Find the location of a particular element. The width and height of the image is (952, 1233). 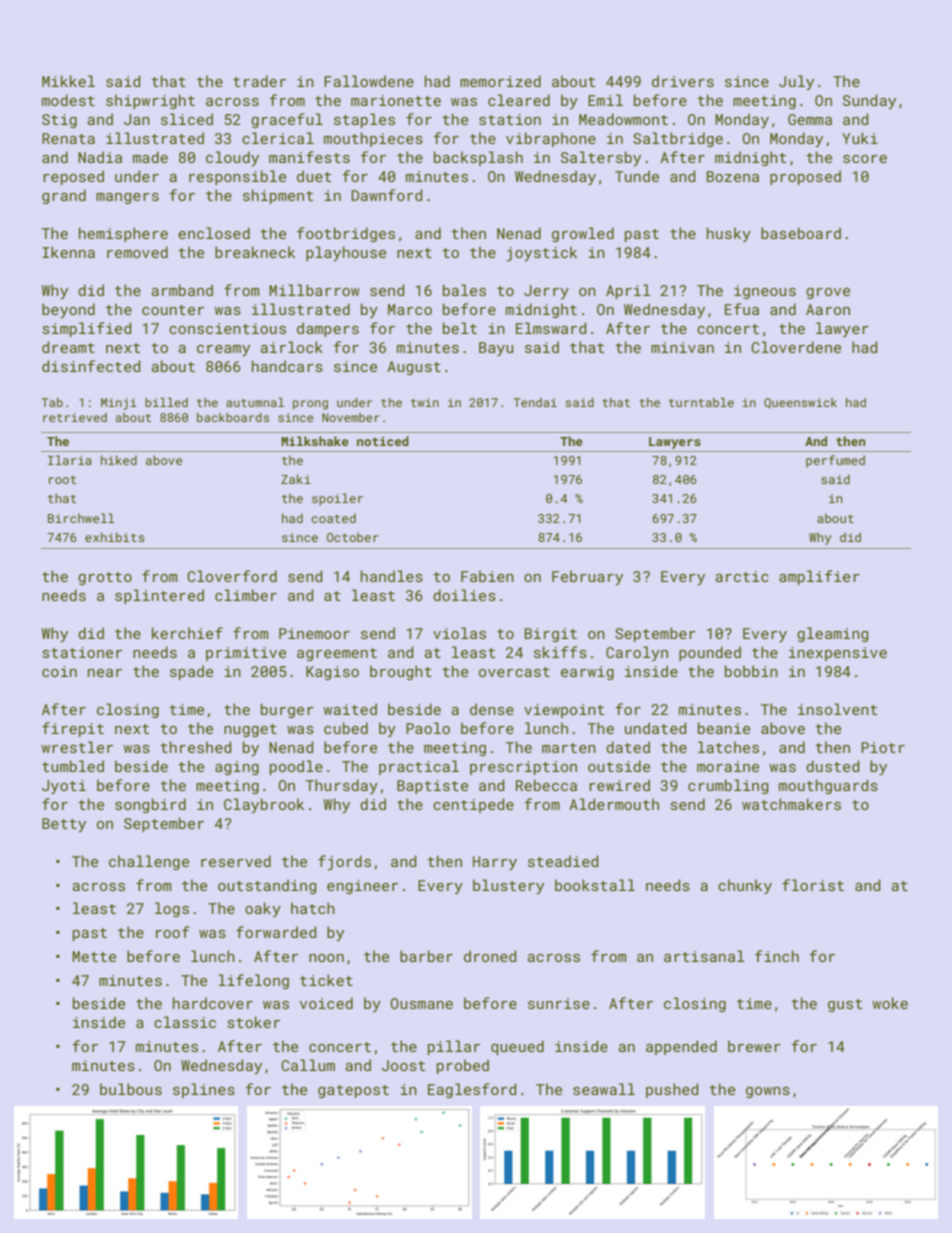

pushed is located at coordinates (672, 1090).
